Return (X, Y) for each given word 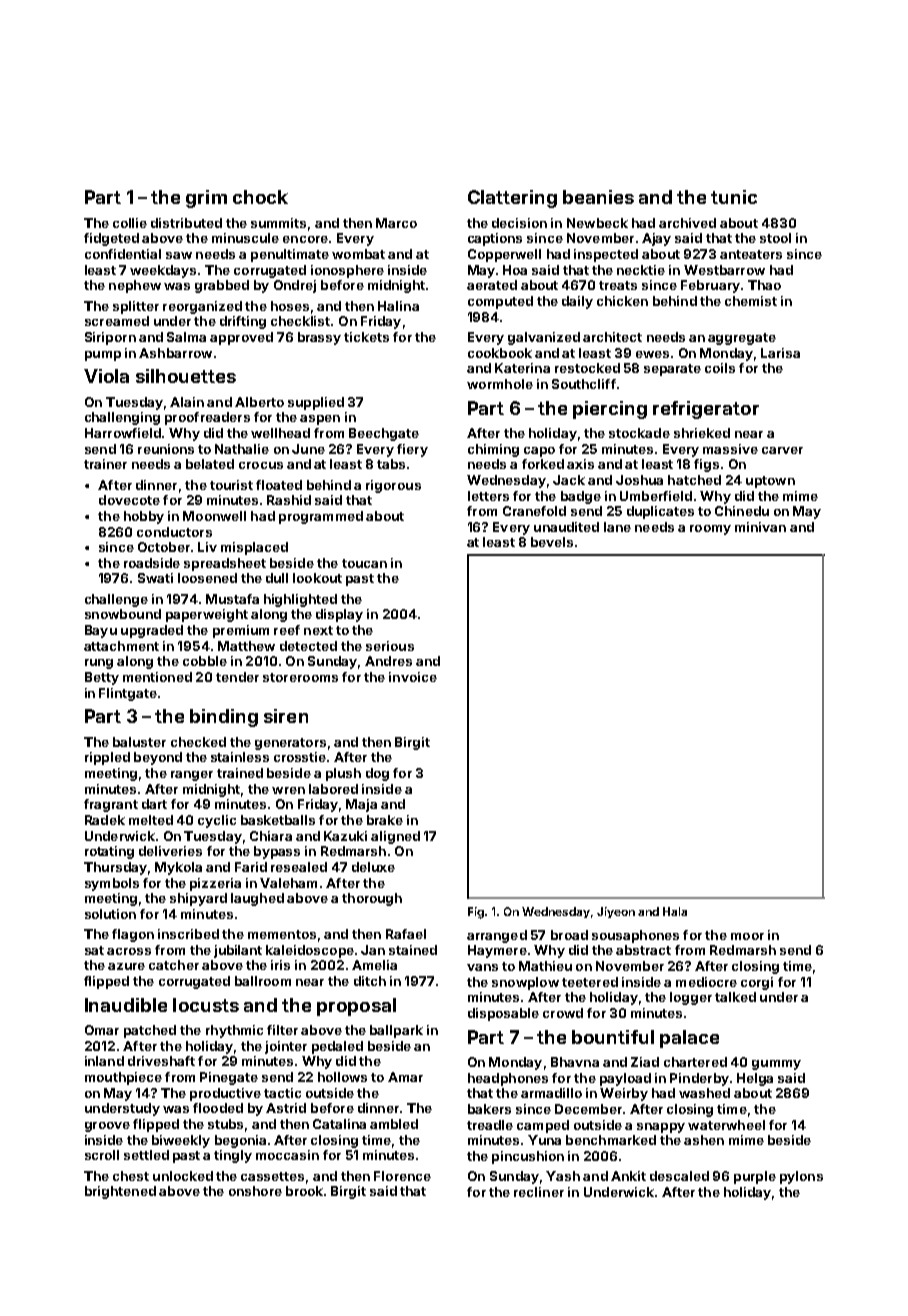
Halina (398, 306)
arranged (497, 936)
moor (747, 936)
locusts (206, 1005)
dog (377, 774)
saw (179, 255)
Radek (105, 820)
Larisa (780, 353)
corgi (757, 983)
